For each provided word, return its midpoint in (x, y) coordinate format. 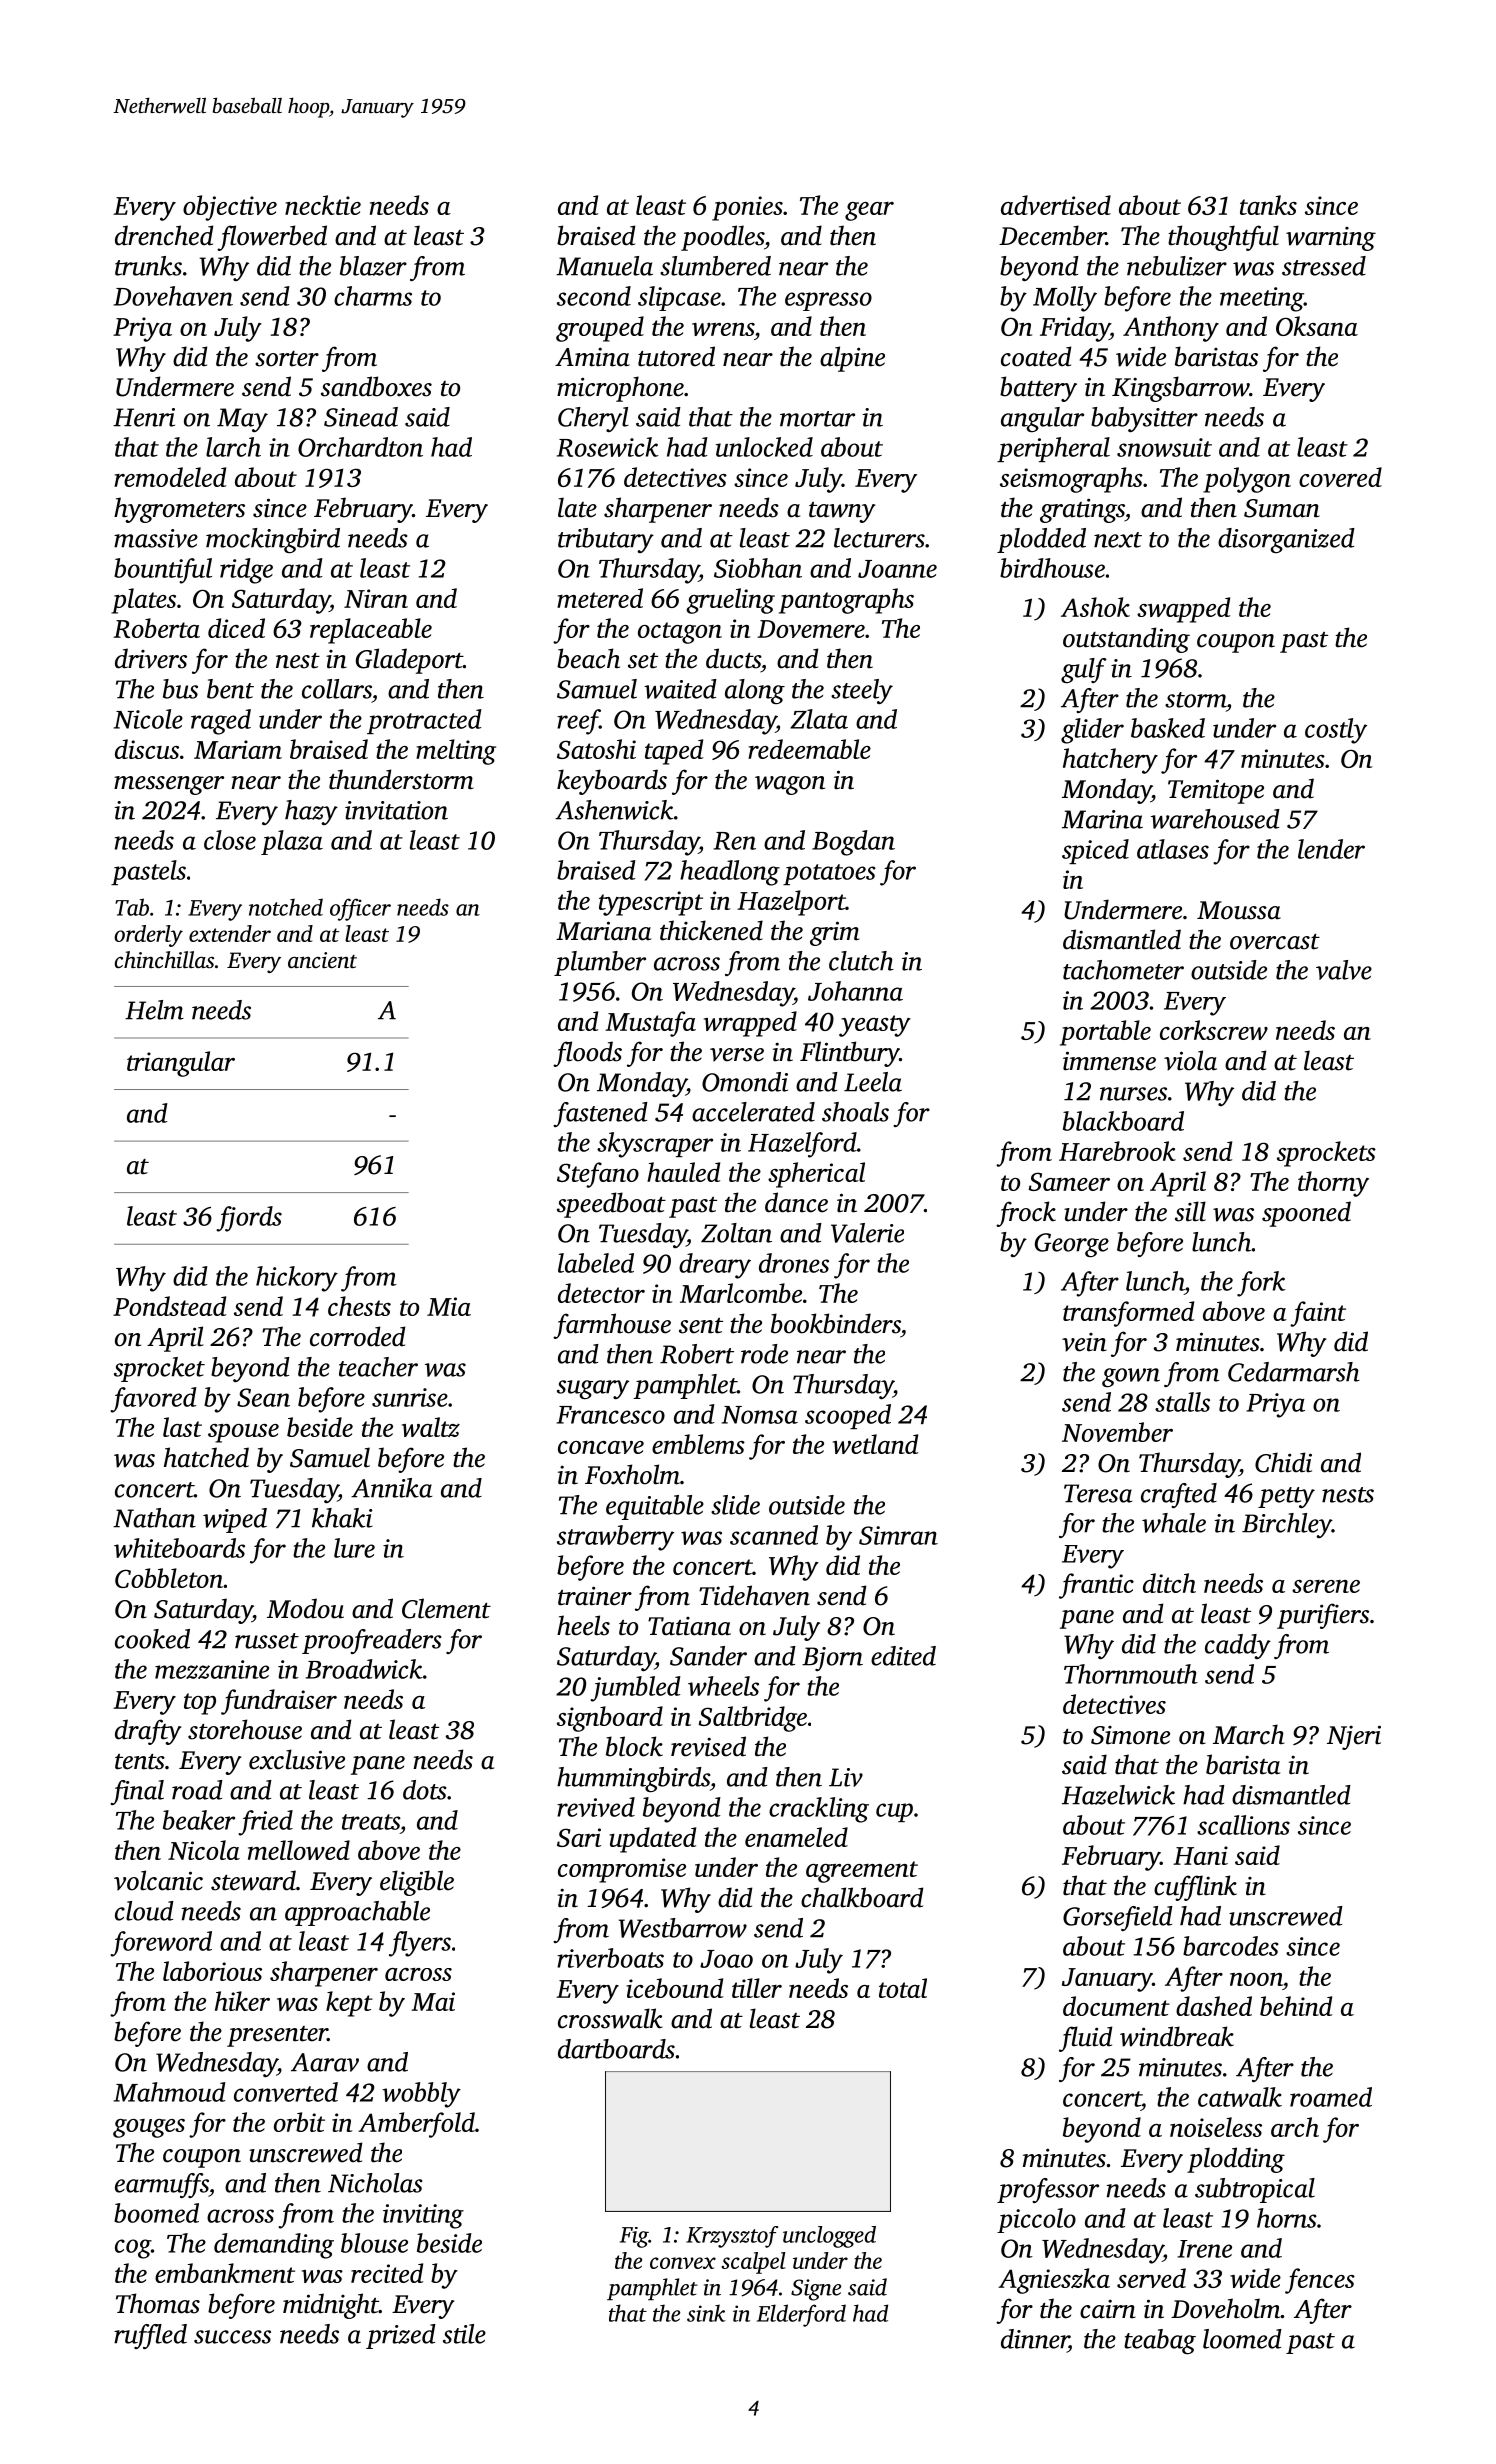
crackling (819, 1810)
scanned (774, 1535)
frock (1026, 1214)
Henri (144, 417)
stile (464, 2334)
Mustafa (650, 1024)
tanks (1268, 205)
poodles (722, 238)
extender (230, 933)
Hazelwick (1118, 1795)
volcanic (158, 1880)
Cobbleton (169, 1578)
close (230, 840)
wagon (790, 785)
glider (1092, 731)
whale (1174, 1523)
